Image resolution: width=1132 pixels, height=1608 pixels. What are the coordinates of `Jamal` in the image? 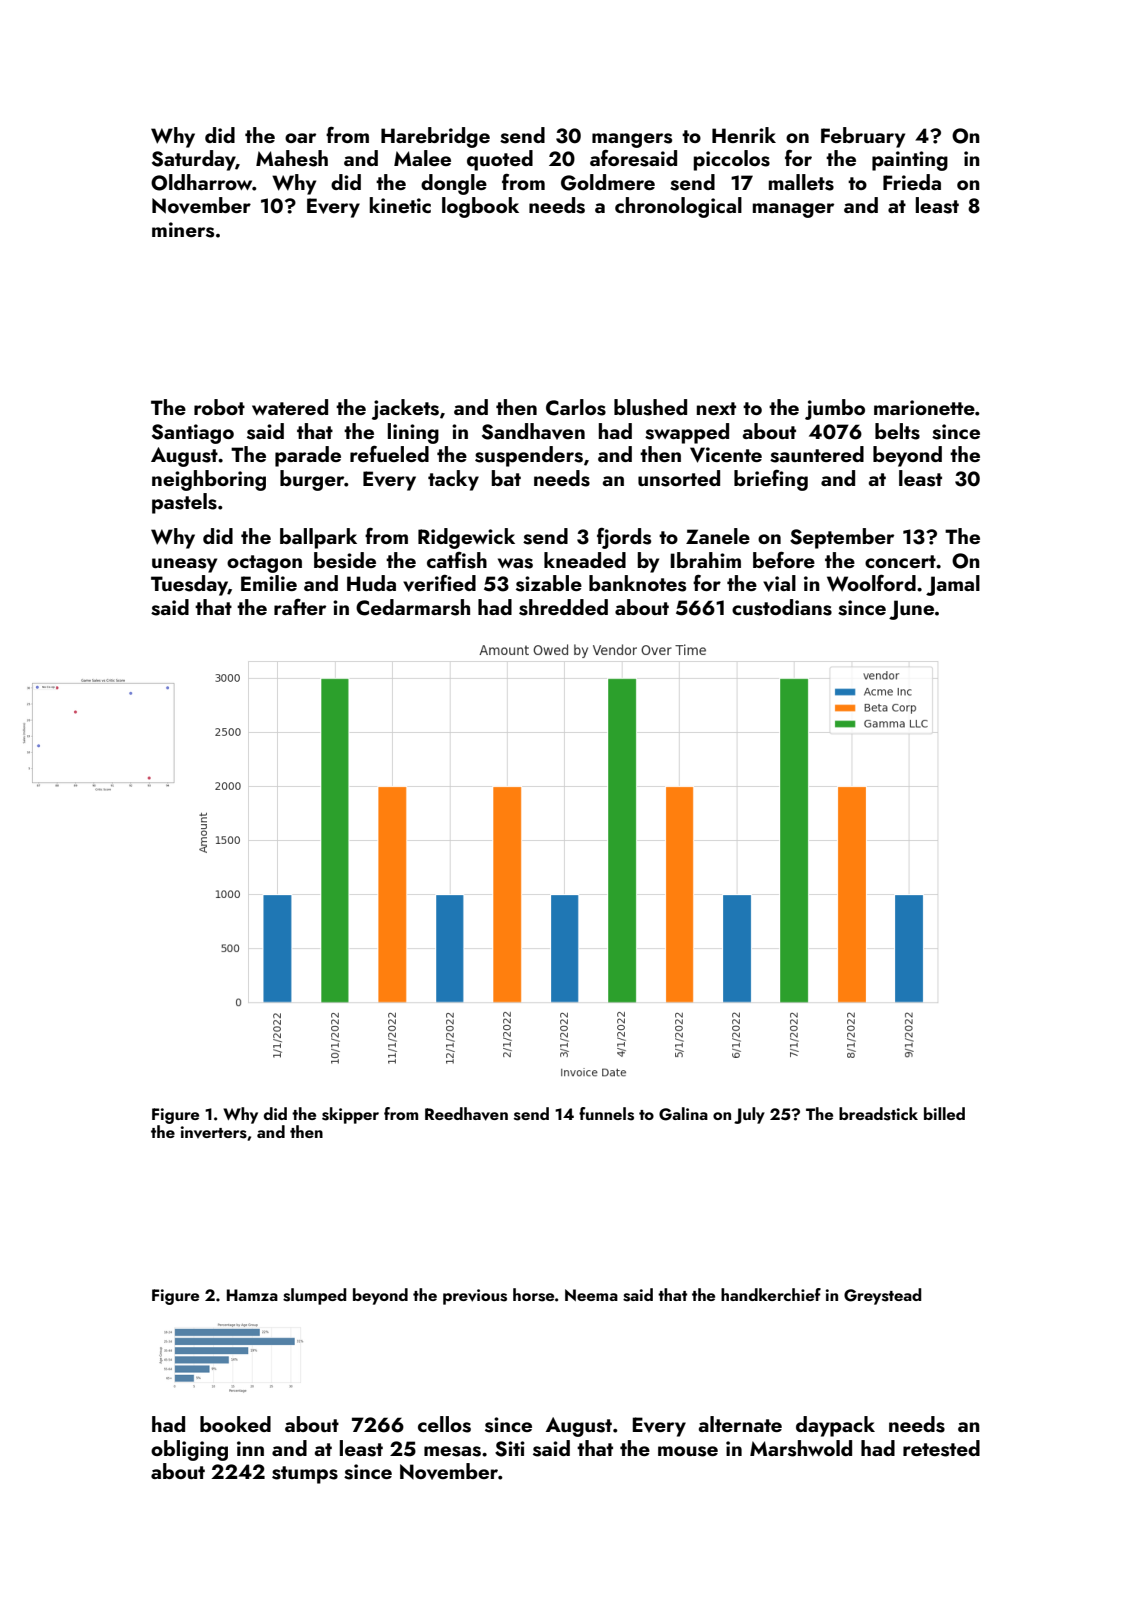 It's located at (953, 585).
